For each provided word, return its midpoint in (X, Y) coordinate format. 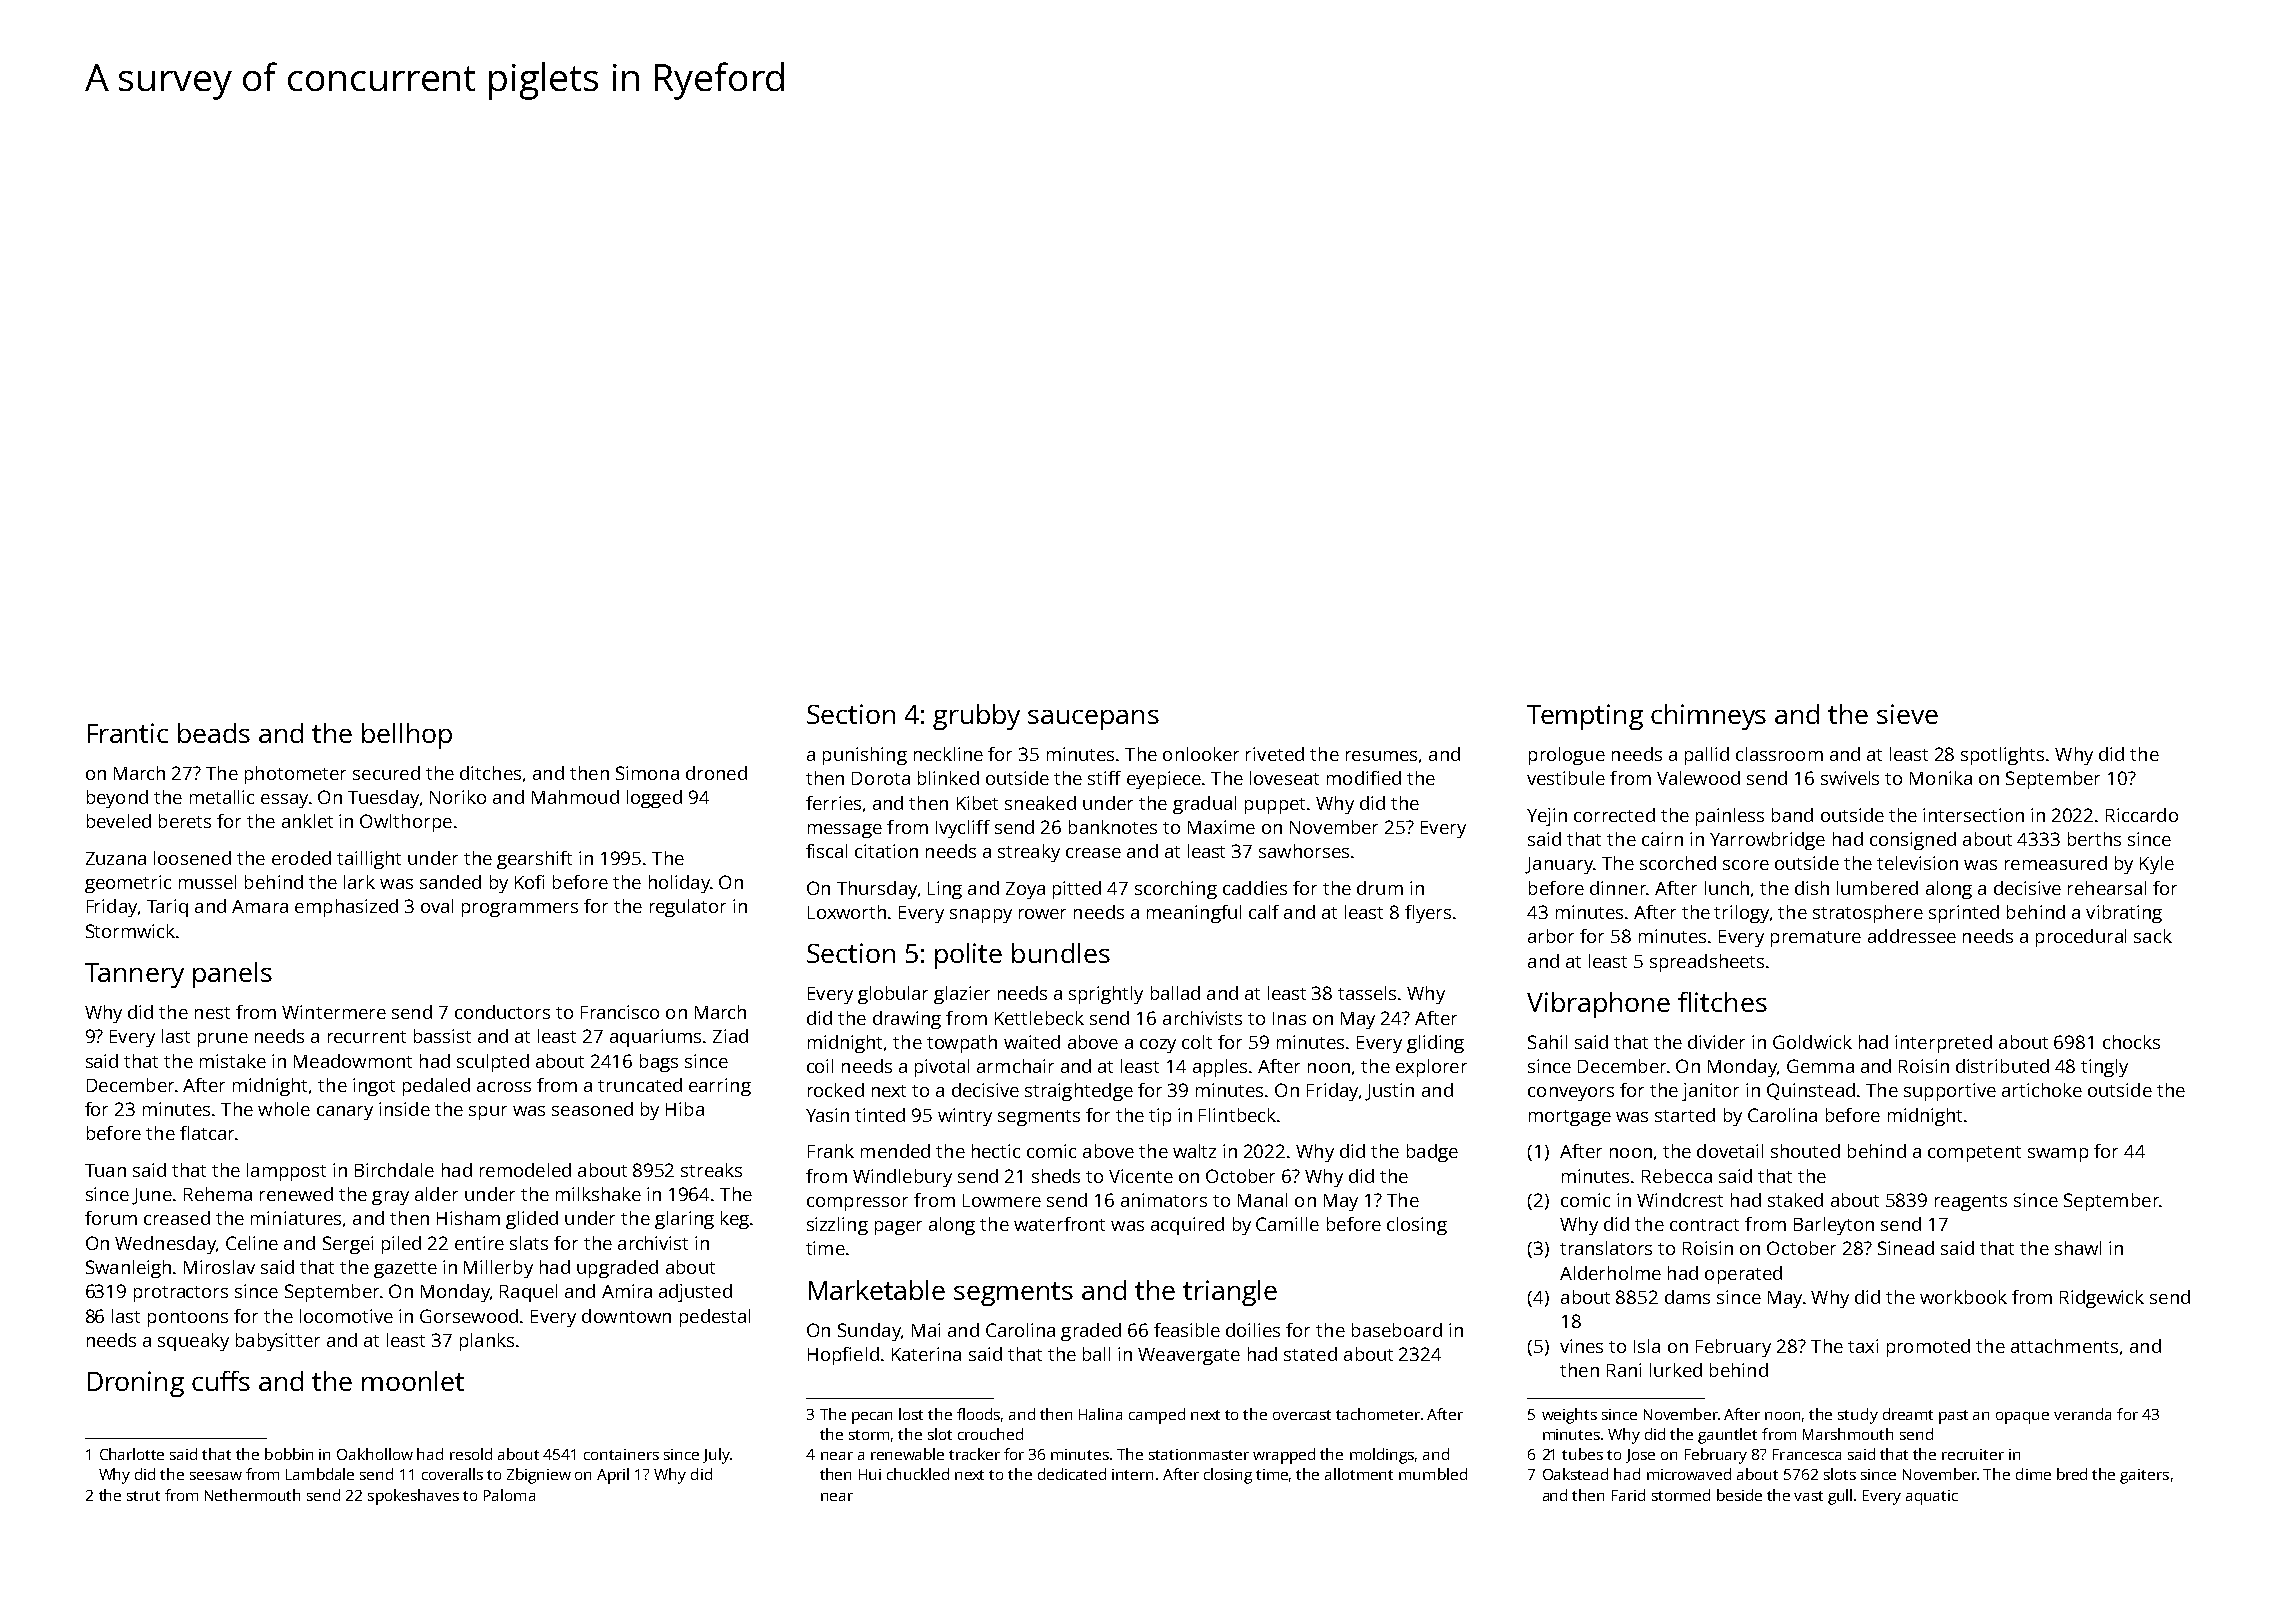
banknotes (1113, 827)
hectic (996, 1151)
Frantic (128, 733)
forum (111, 1218)
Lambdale (320, 1474)
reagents (1971, 1203)
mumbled (1433, 1474)
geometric (128, 884)
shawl (2078, 1248)
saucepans (1093, 720)
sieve (1907, 714)
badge (1432, 1153)
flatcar (207, 1133)
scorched (1678, 863)
